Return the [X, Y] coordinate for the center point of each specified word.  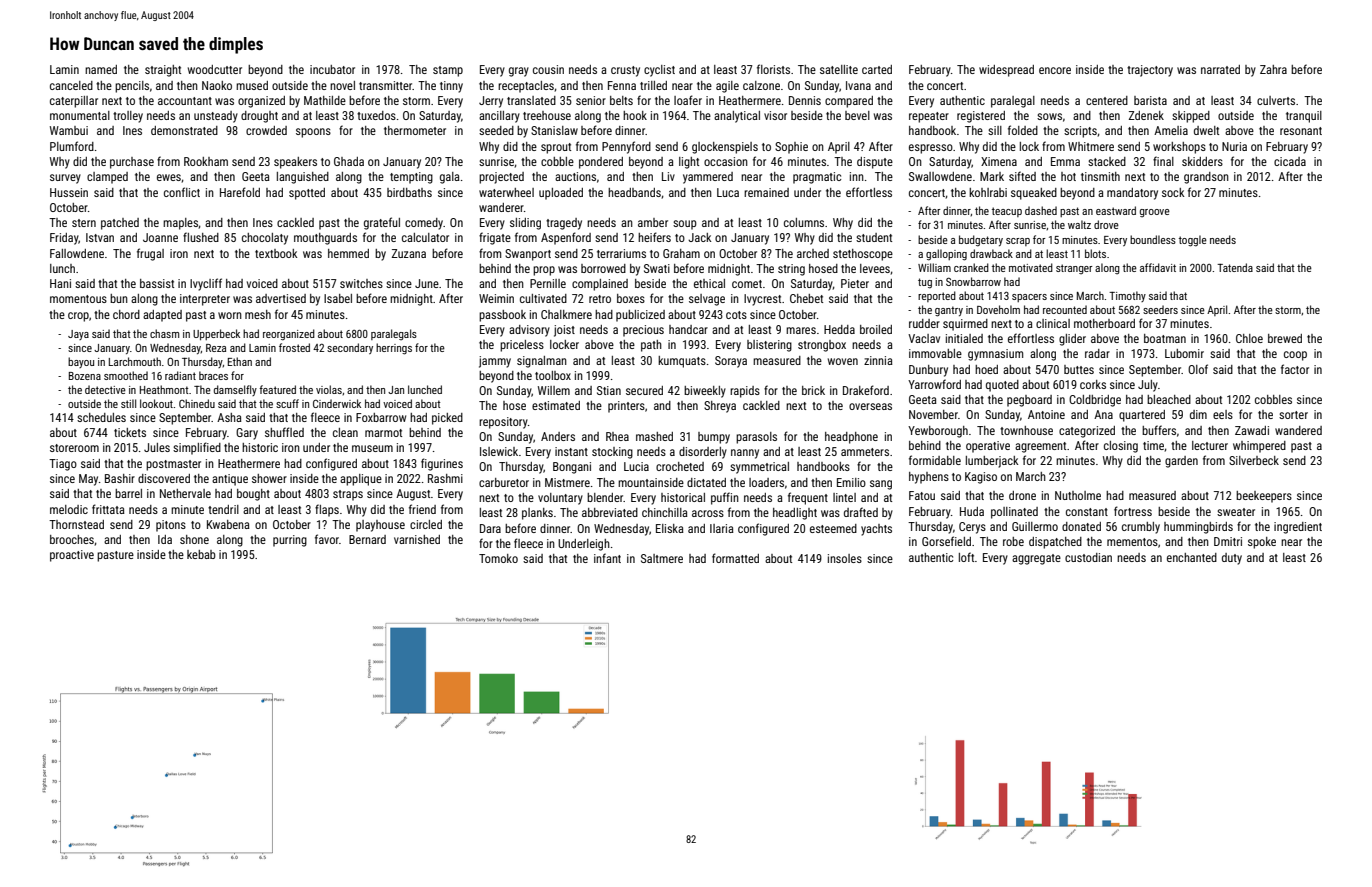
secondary [350, 348]
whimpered [1259, 447]
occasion [726, 161]
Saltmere [662, 558]
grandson [1206, 178]
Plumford [72, 146]
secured [644, 390]
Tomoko [498, 558]
